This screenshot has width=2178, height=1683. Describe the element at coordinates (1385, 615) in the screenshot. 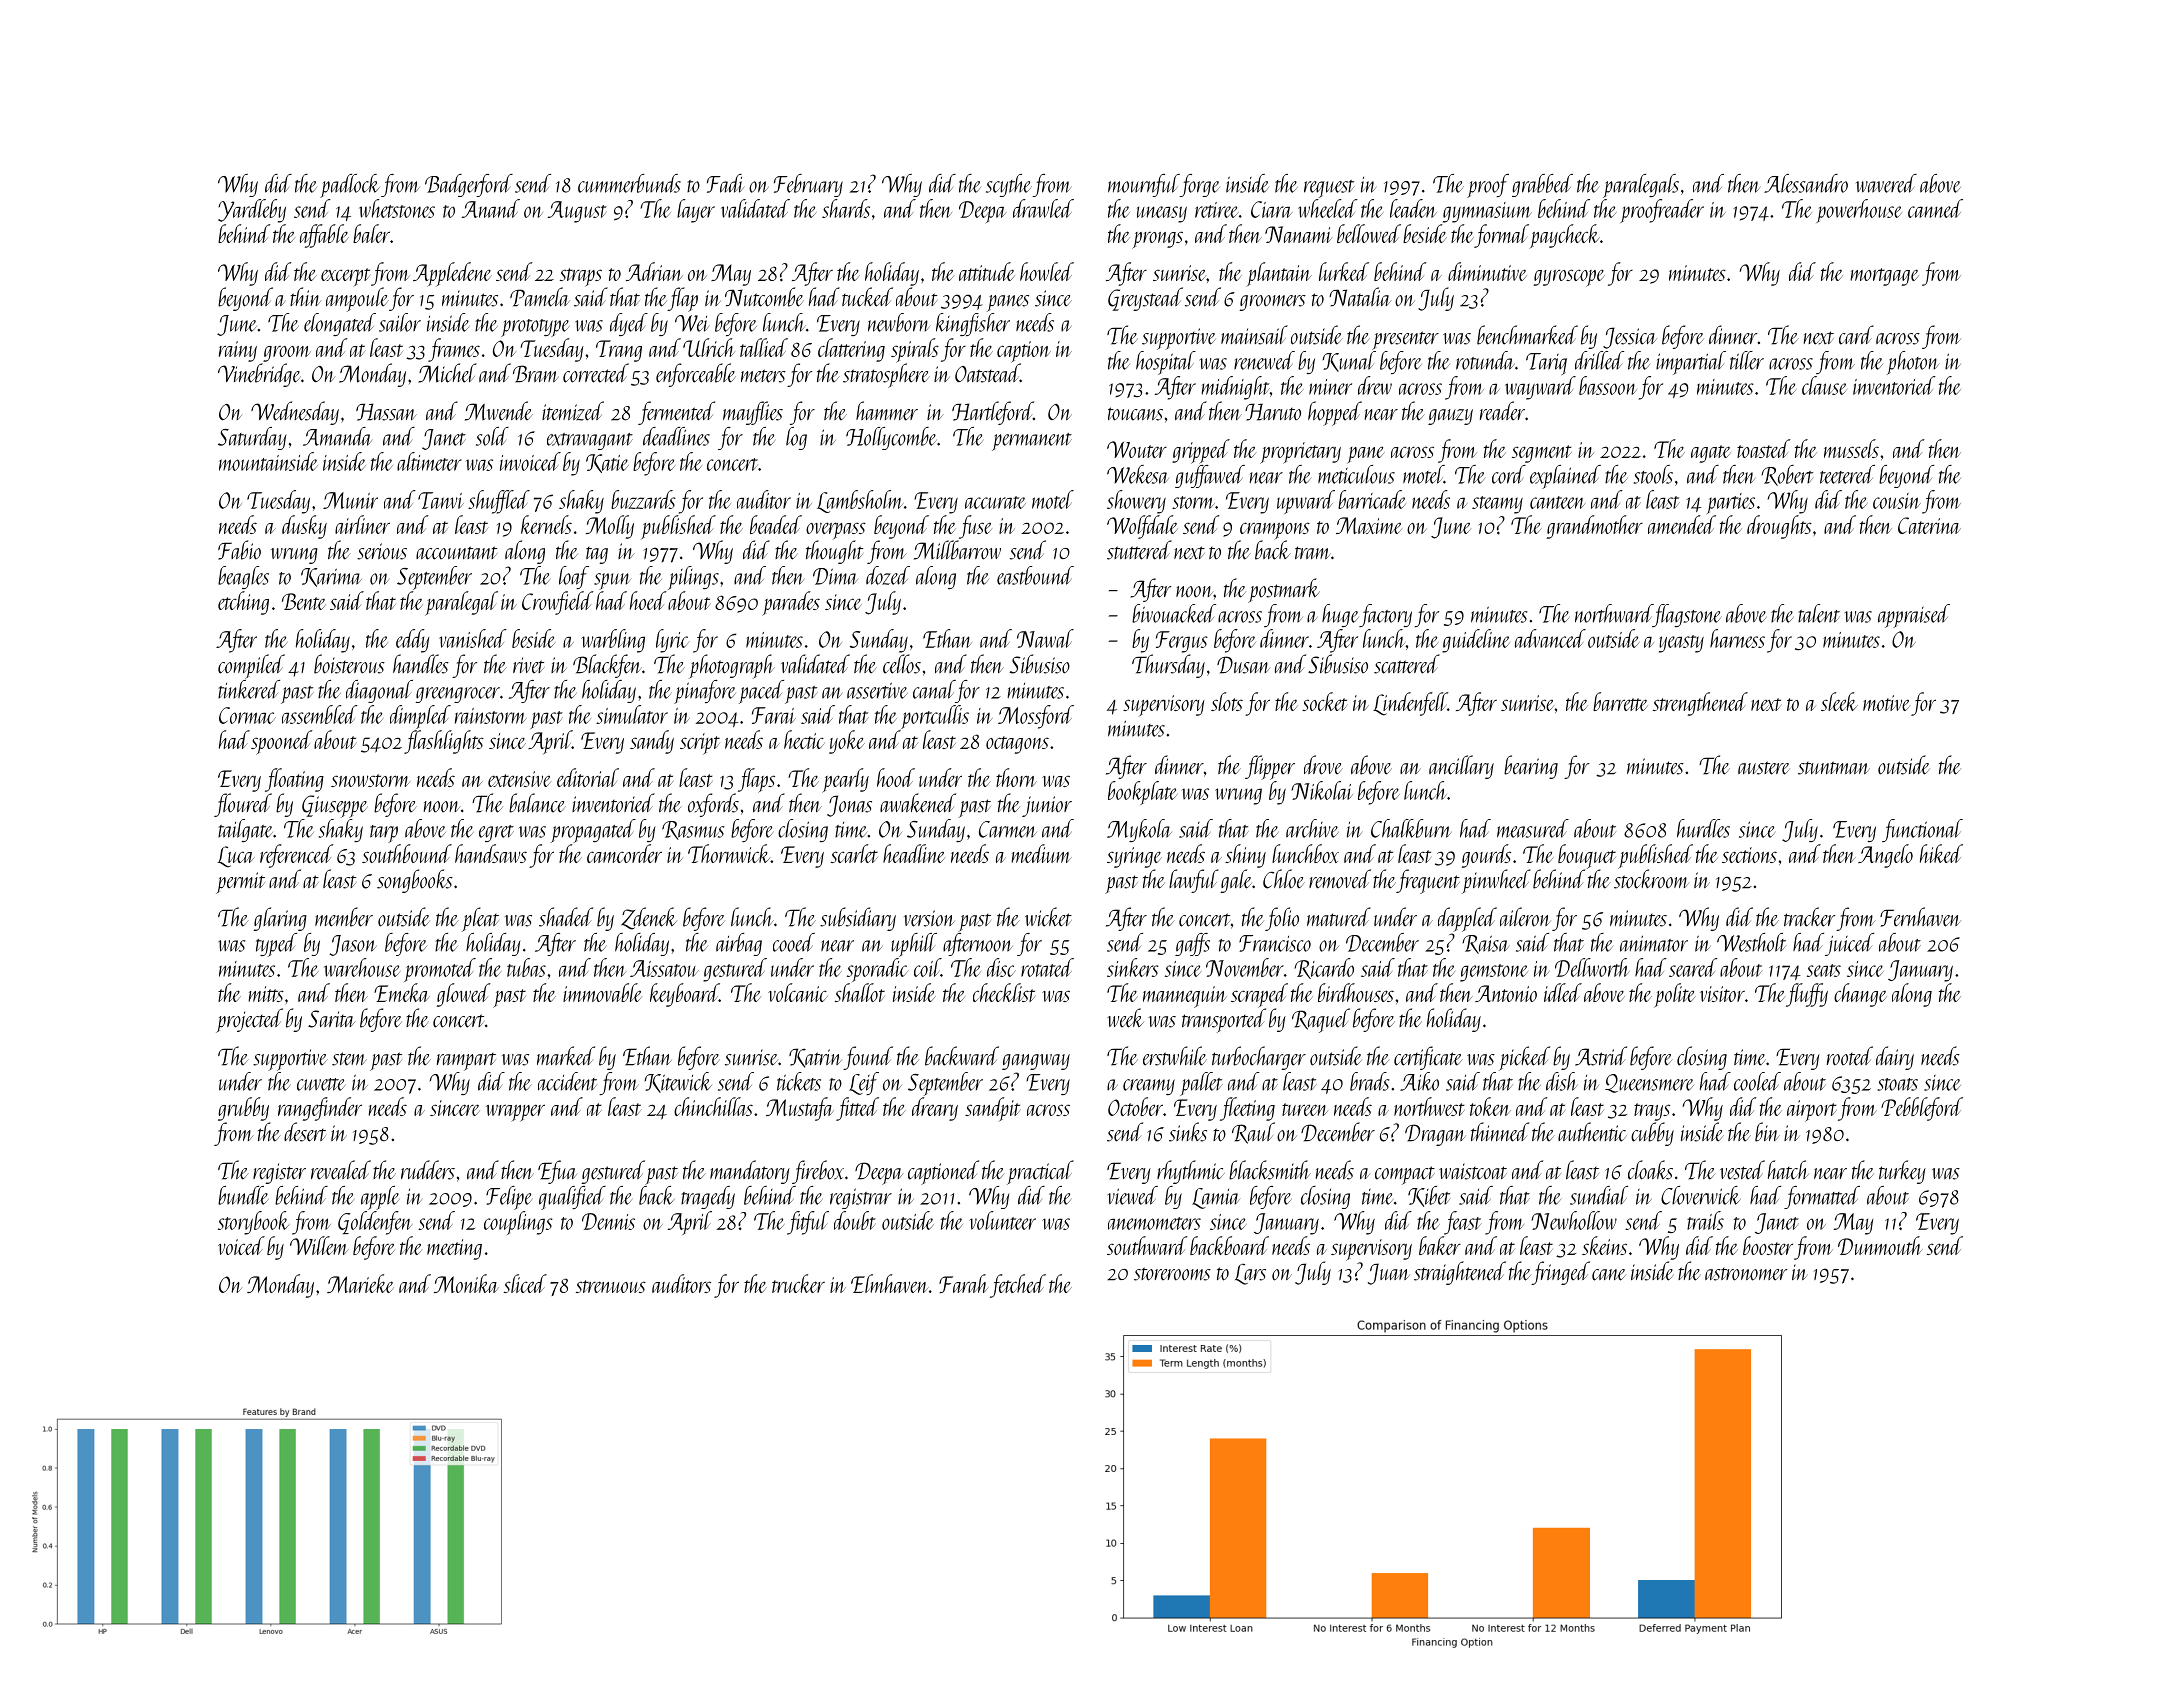

I see `factory` at that location.
